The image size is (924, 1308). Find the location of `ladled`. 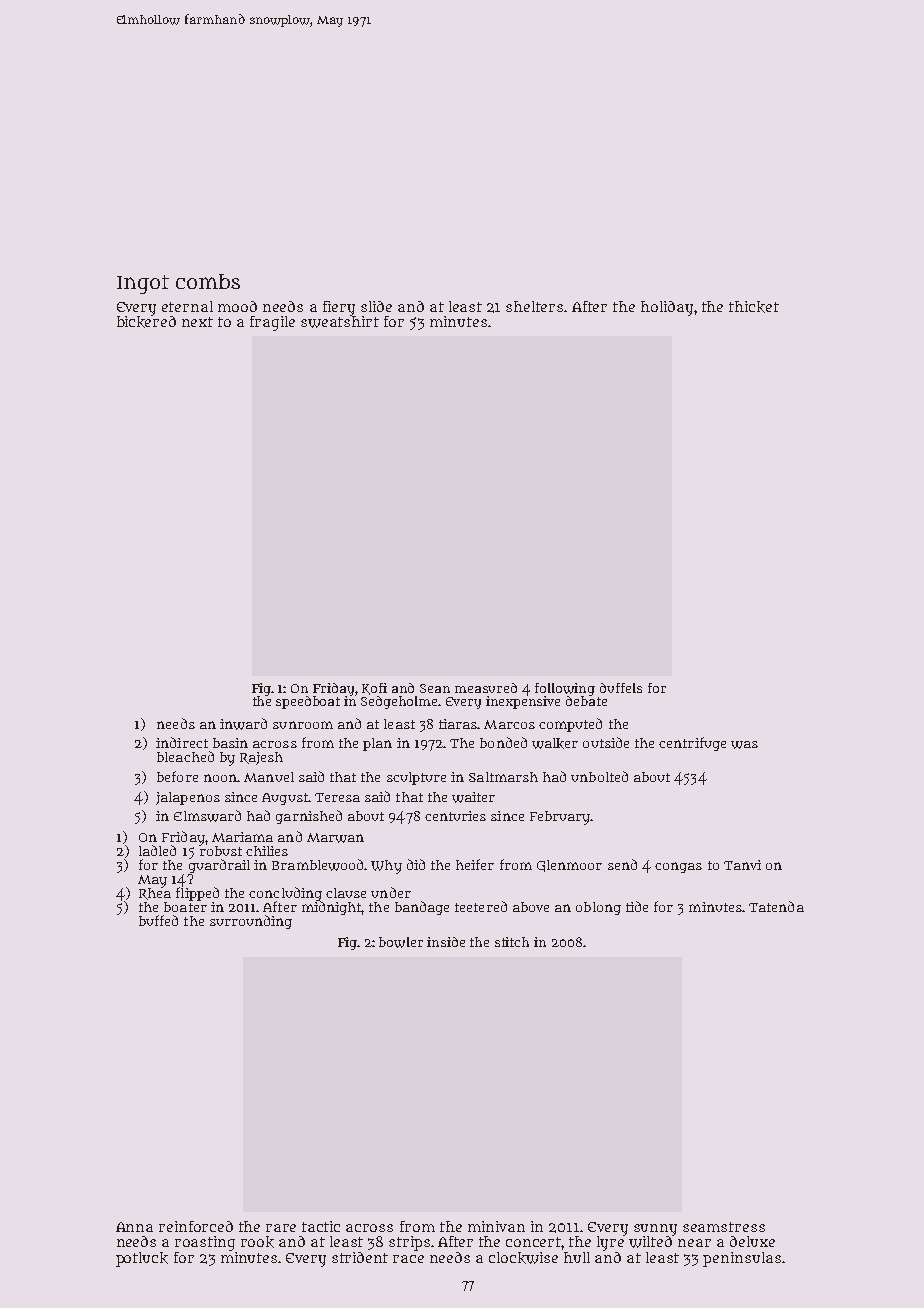

ladled is located at coordinates (157, 850).
